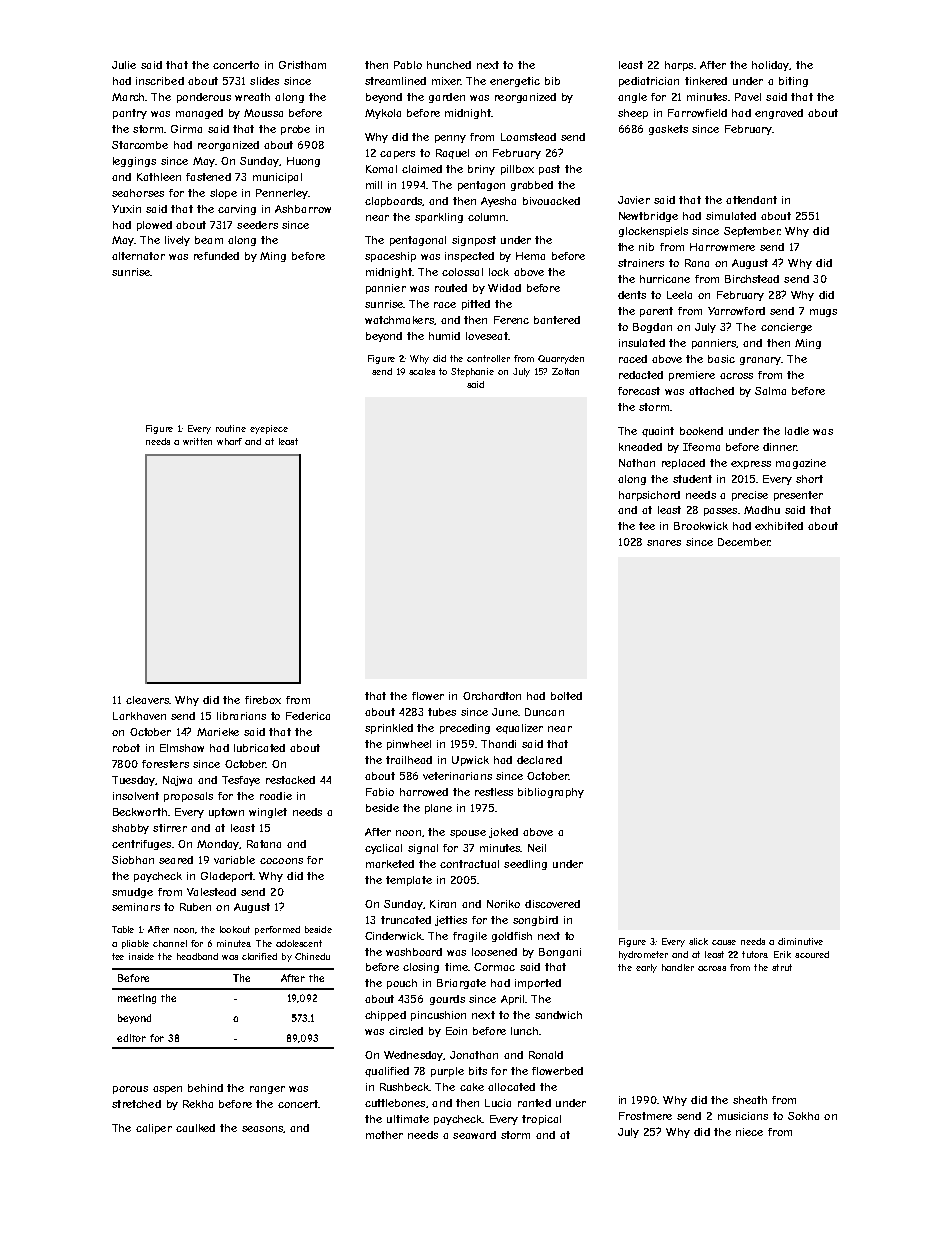 The image size is (952, 1233). I want to click on Briargate, so click(461, 984).
